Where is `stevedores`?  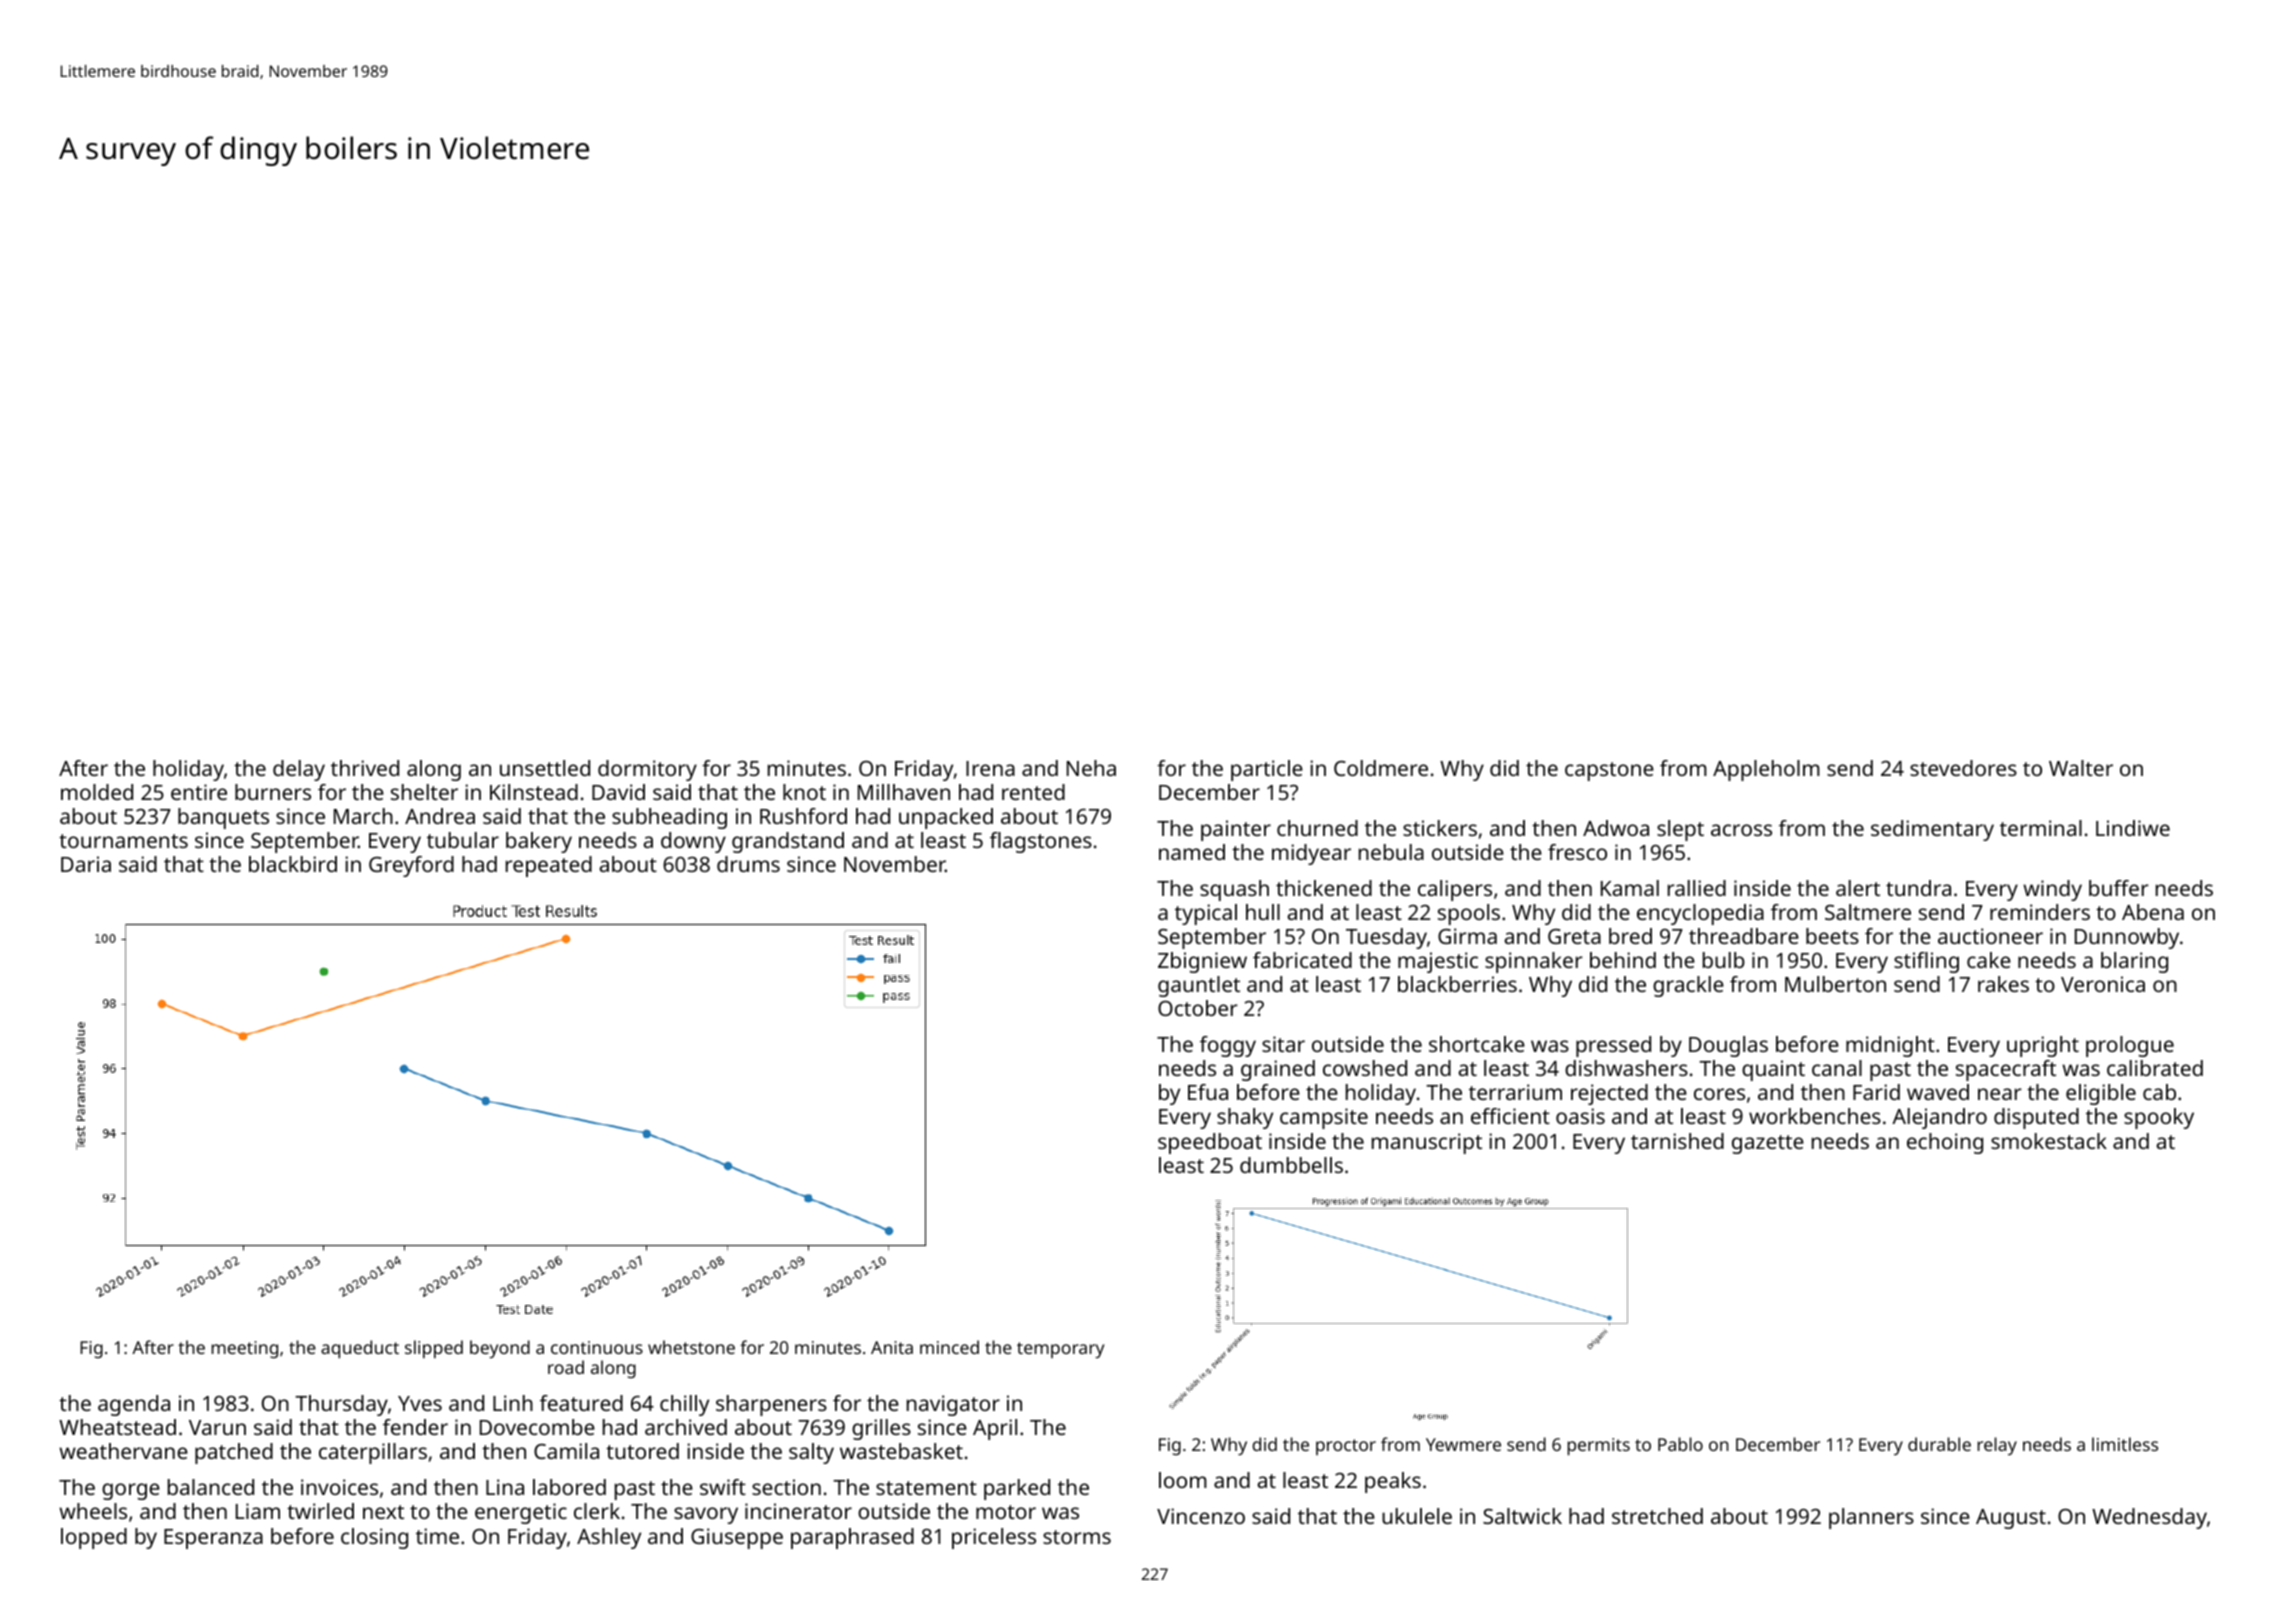
stevedores is located at coordinates (1963, 768).
